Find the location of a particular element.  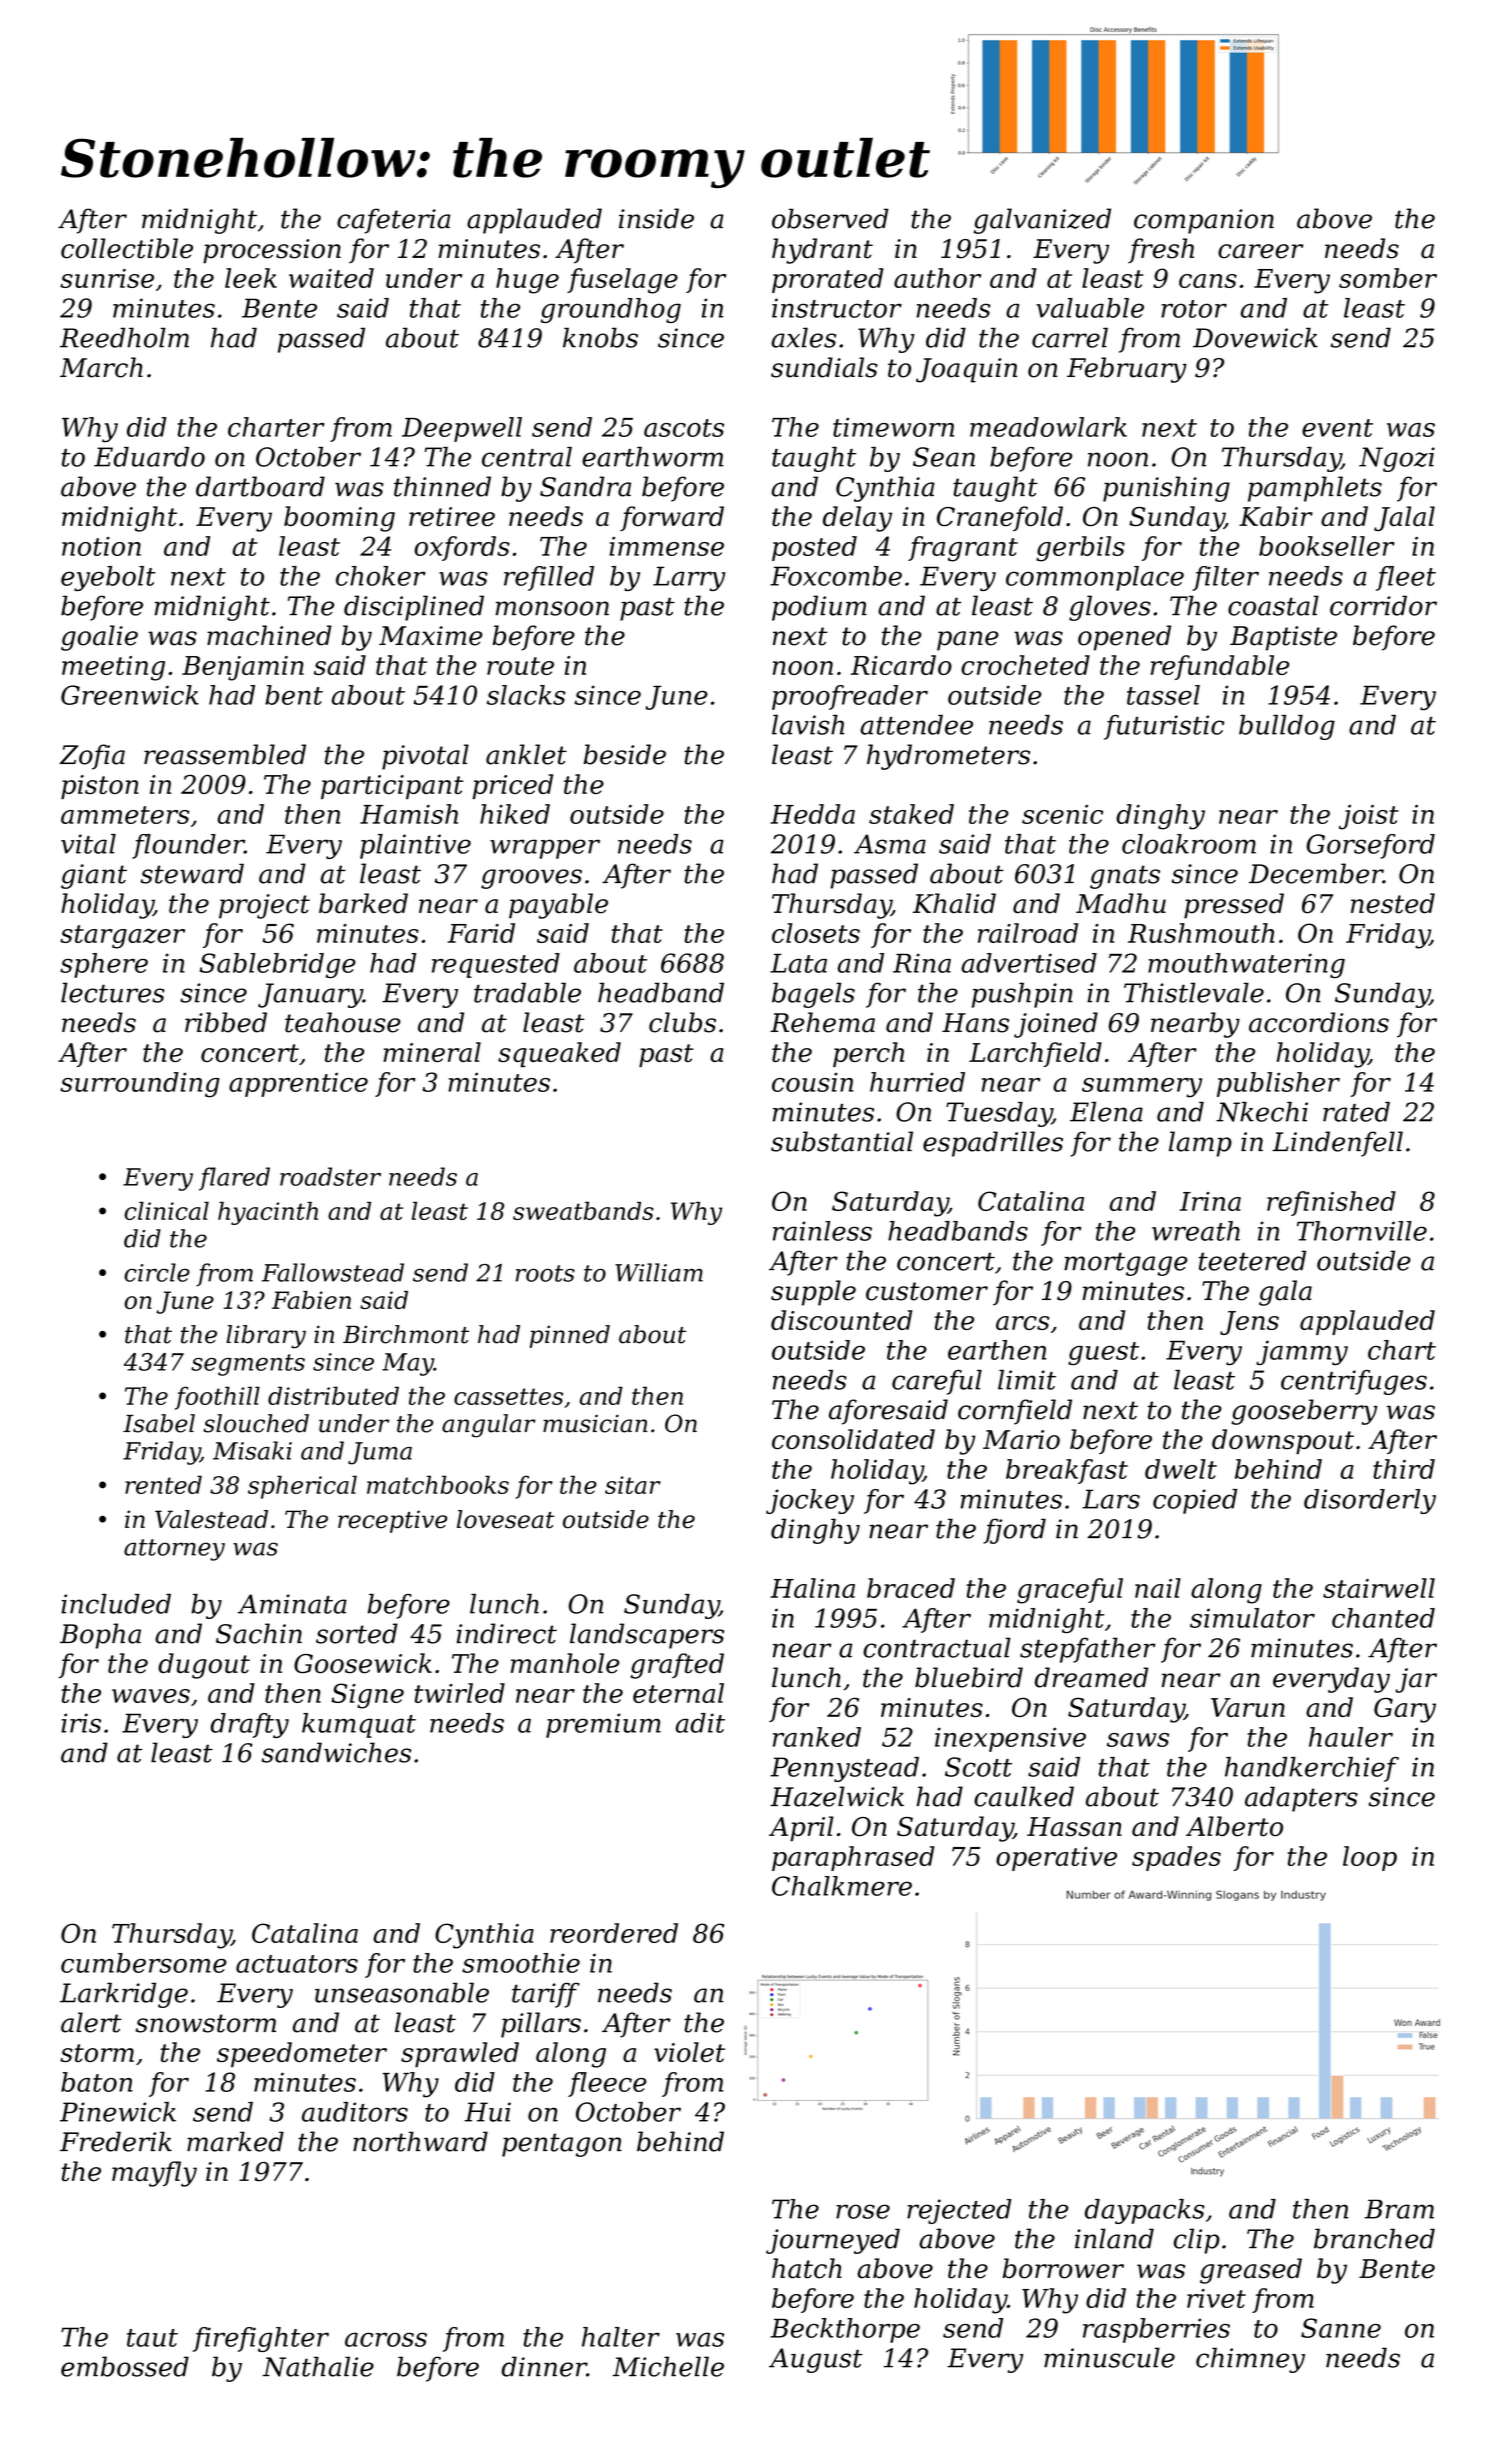

companion is located at coordinates (1204, 221).
